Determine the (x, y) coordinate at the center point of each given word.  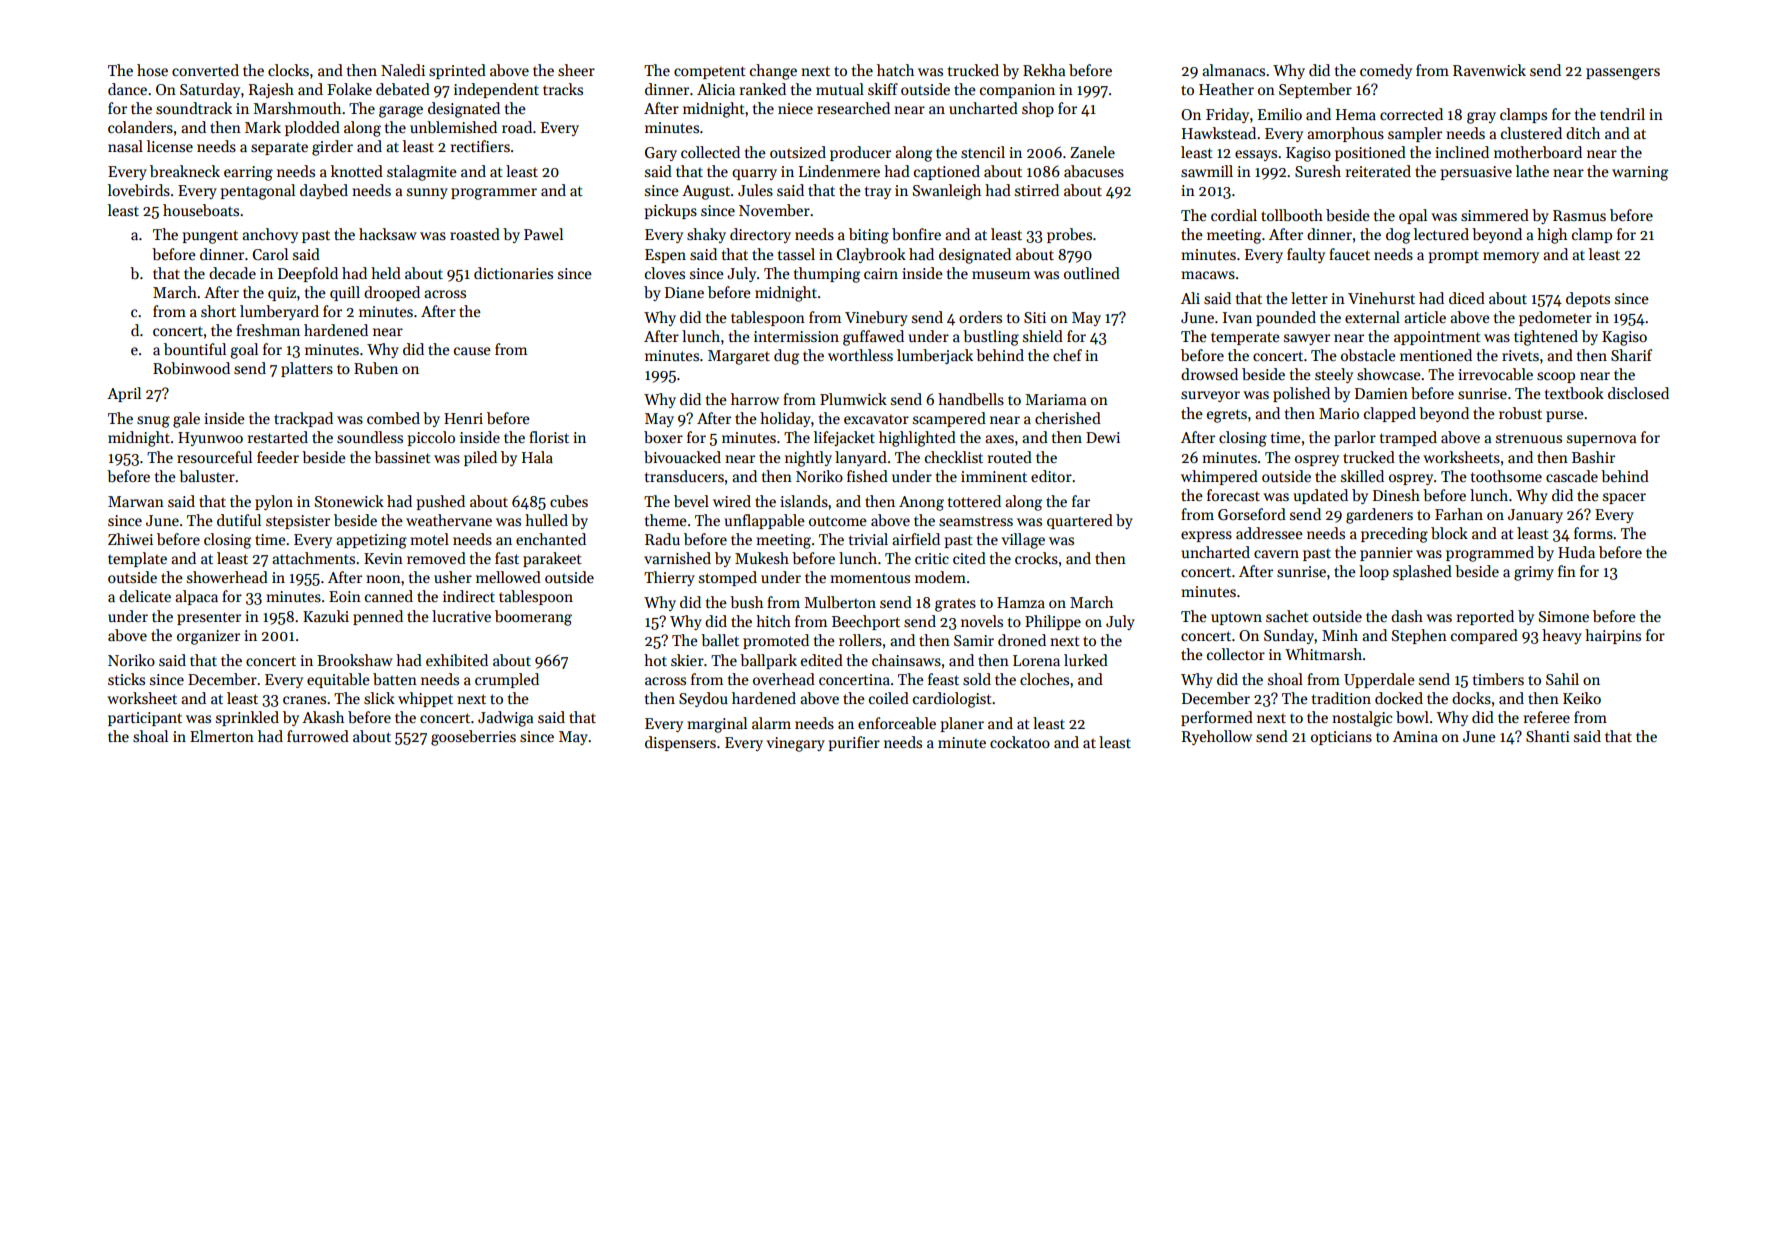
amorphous (1345, 134)
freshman (268, 330)
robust (1520, 413)
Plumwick (853, 399)
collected (710, 152)
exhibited (457, 660)
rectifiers (480, 146)
